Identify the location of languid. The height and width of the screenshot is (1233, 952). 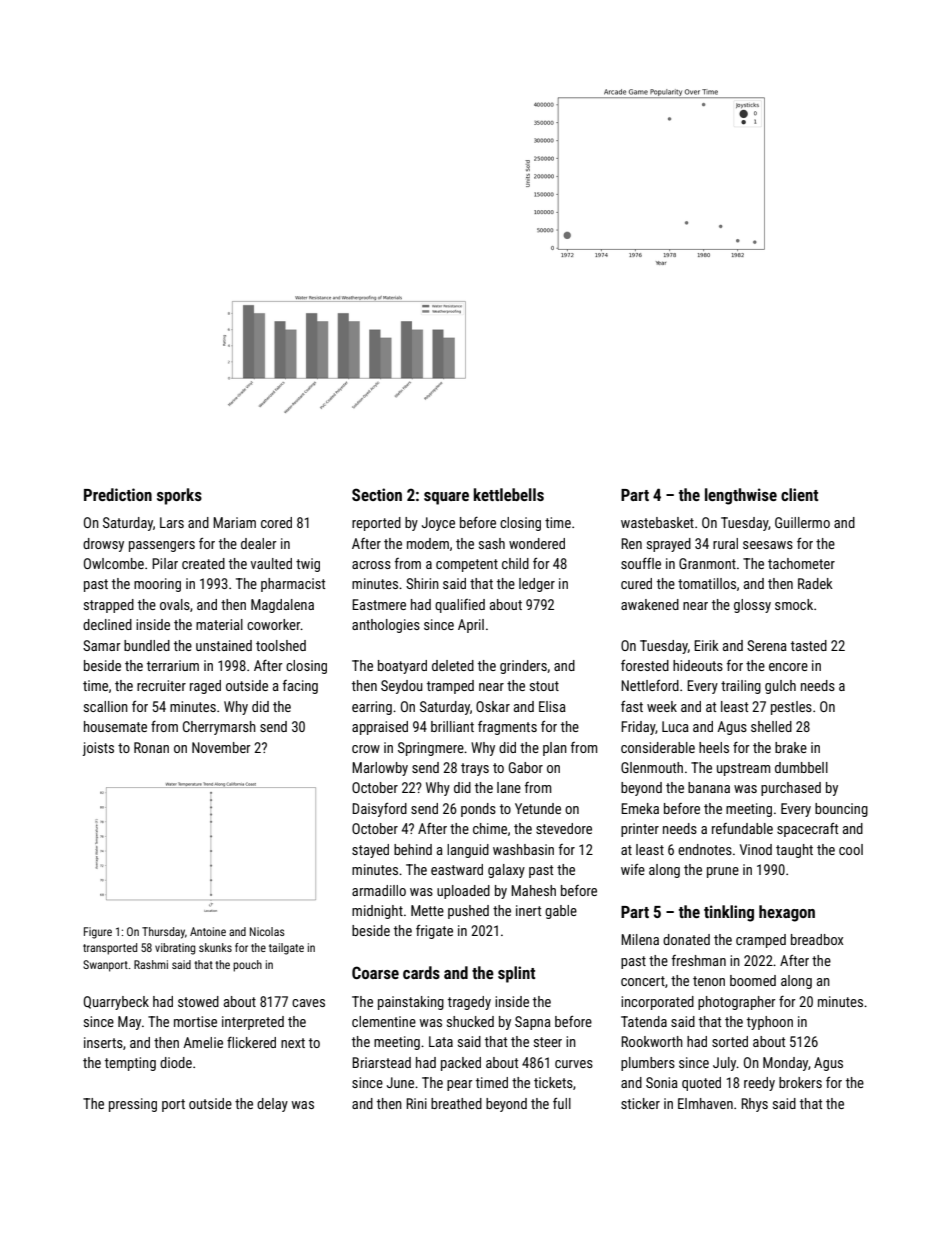
(468, 851).
